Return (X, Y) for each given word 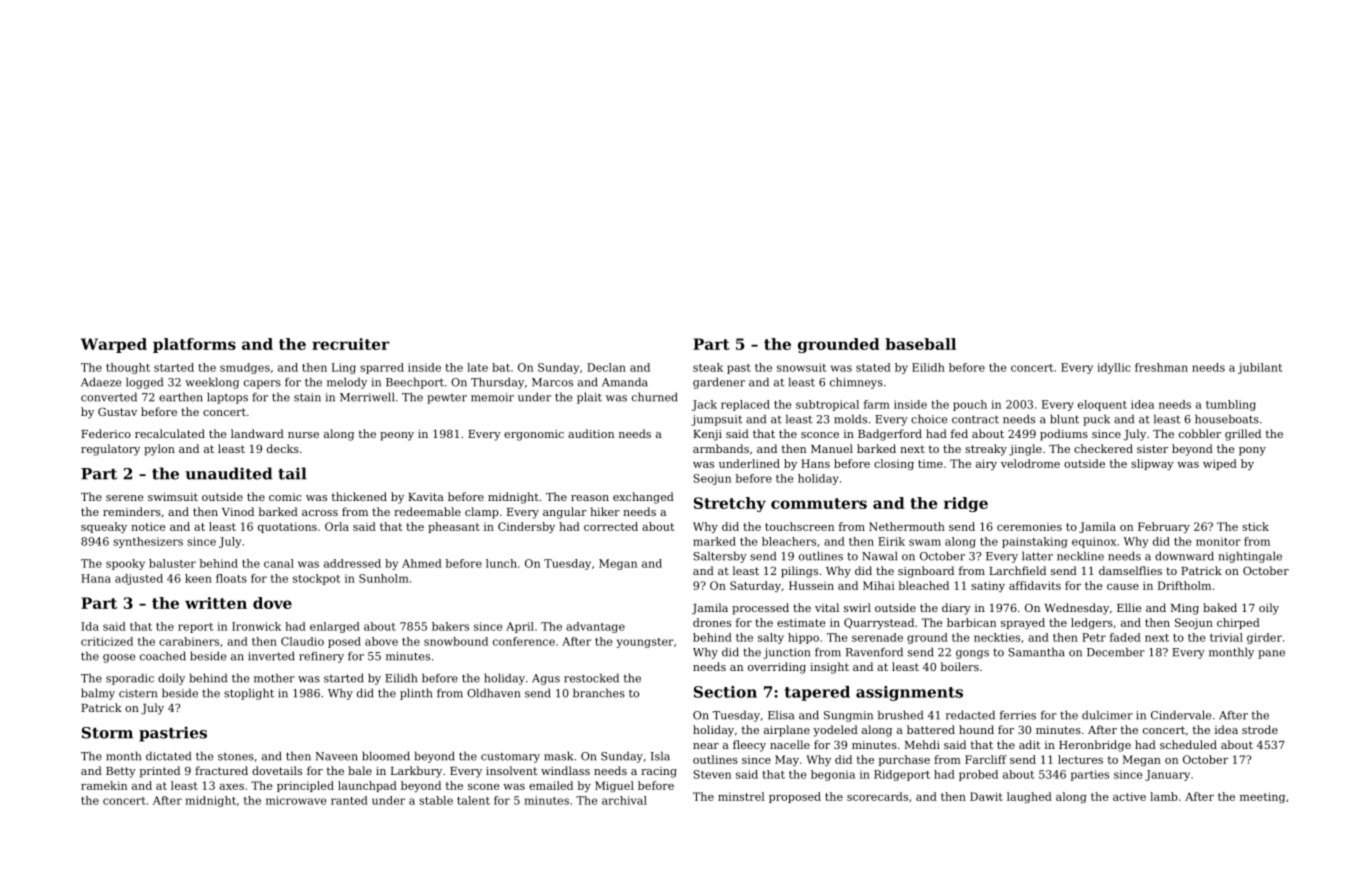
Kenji (707, 435)
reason (590, 498)
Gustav (117, 411)
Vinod (238, 511)
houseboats (1227, 419)
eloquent (1102, 405)
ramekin (104, 785)
